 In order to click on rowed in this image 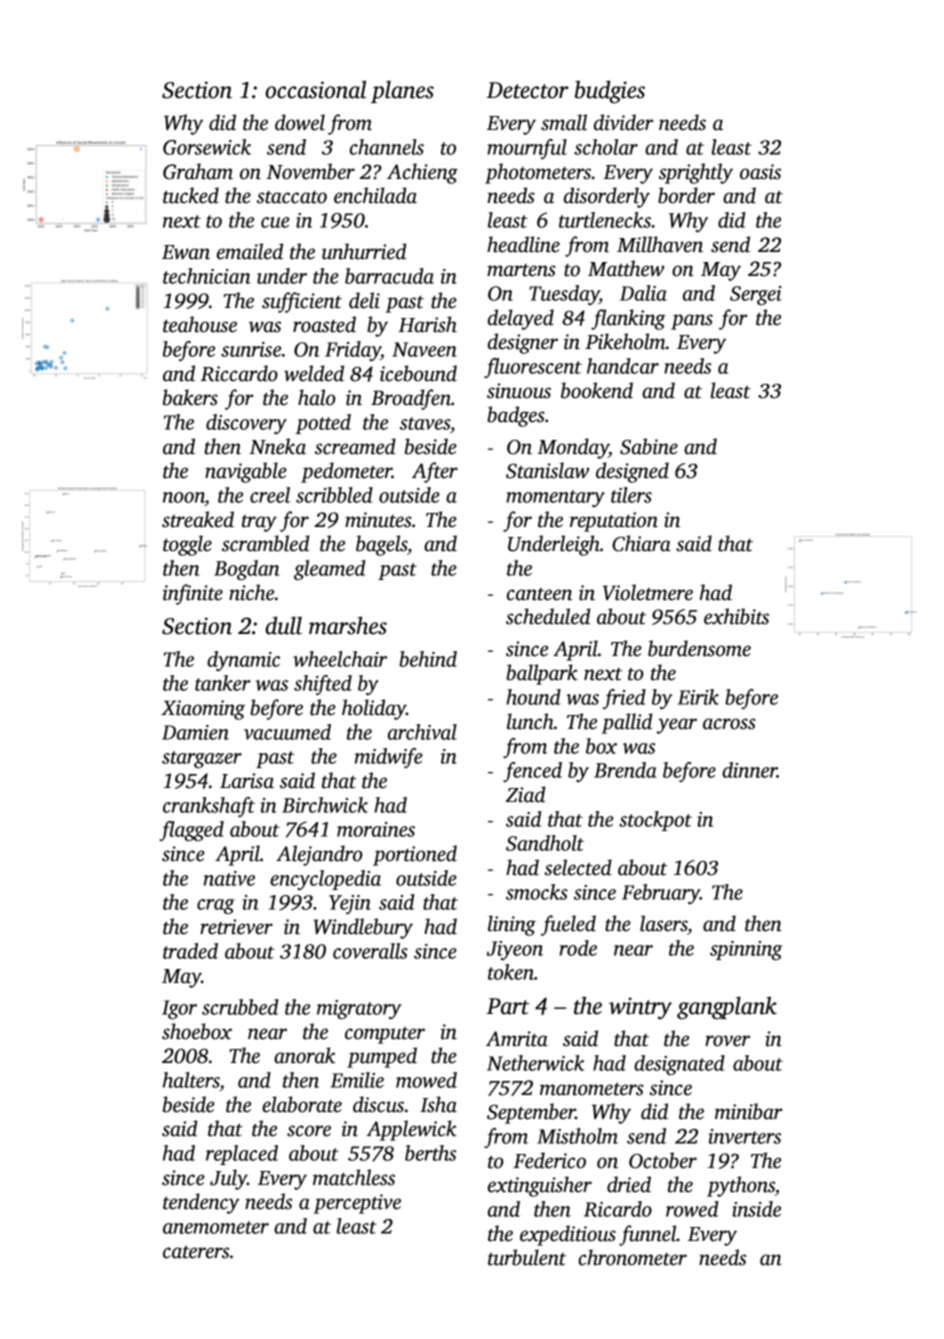, I will do `click(692, 1209)`.
